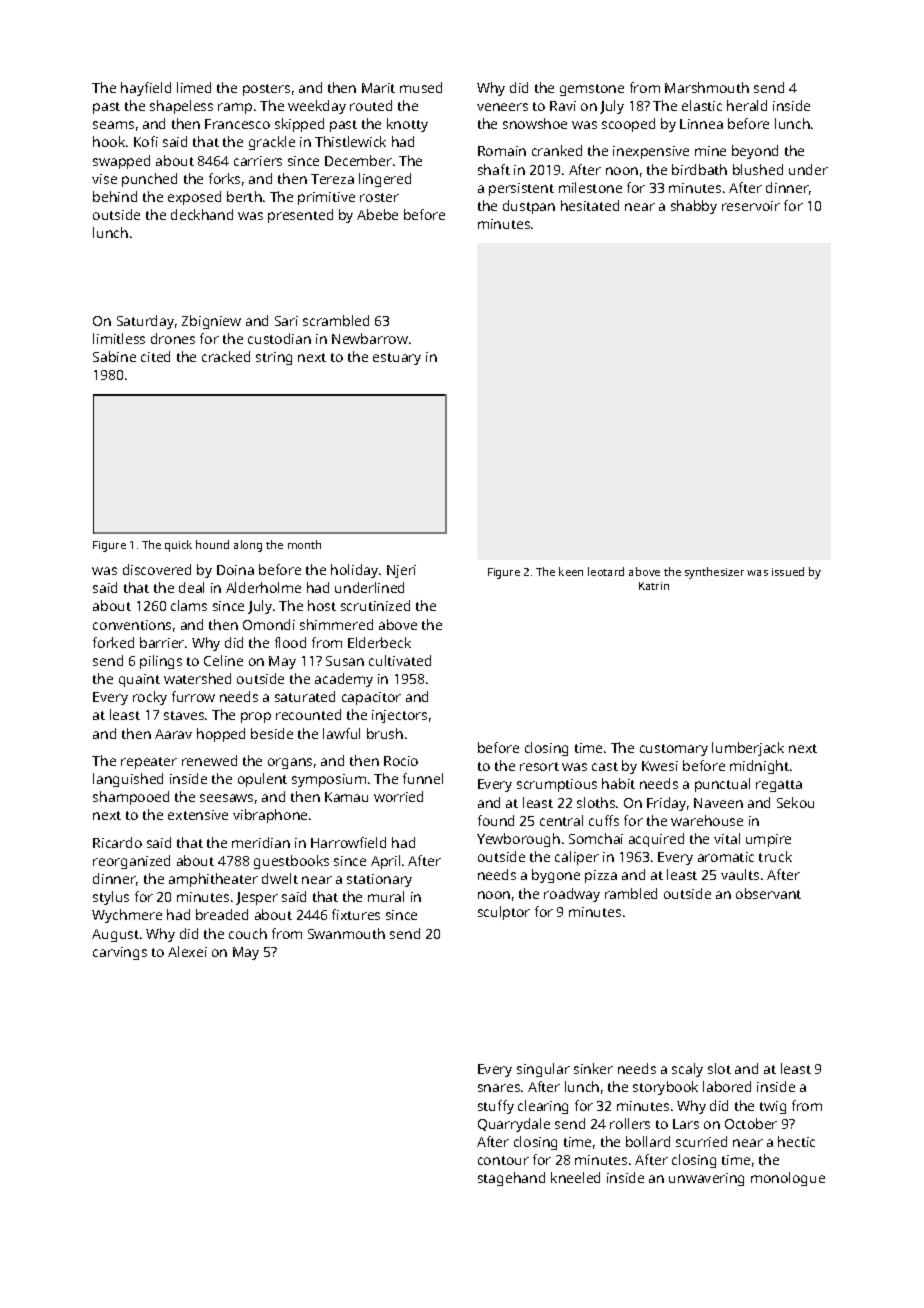  I want to click on renewed, so click(209, 760).
